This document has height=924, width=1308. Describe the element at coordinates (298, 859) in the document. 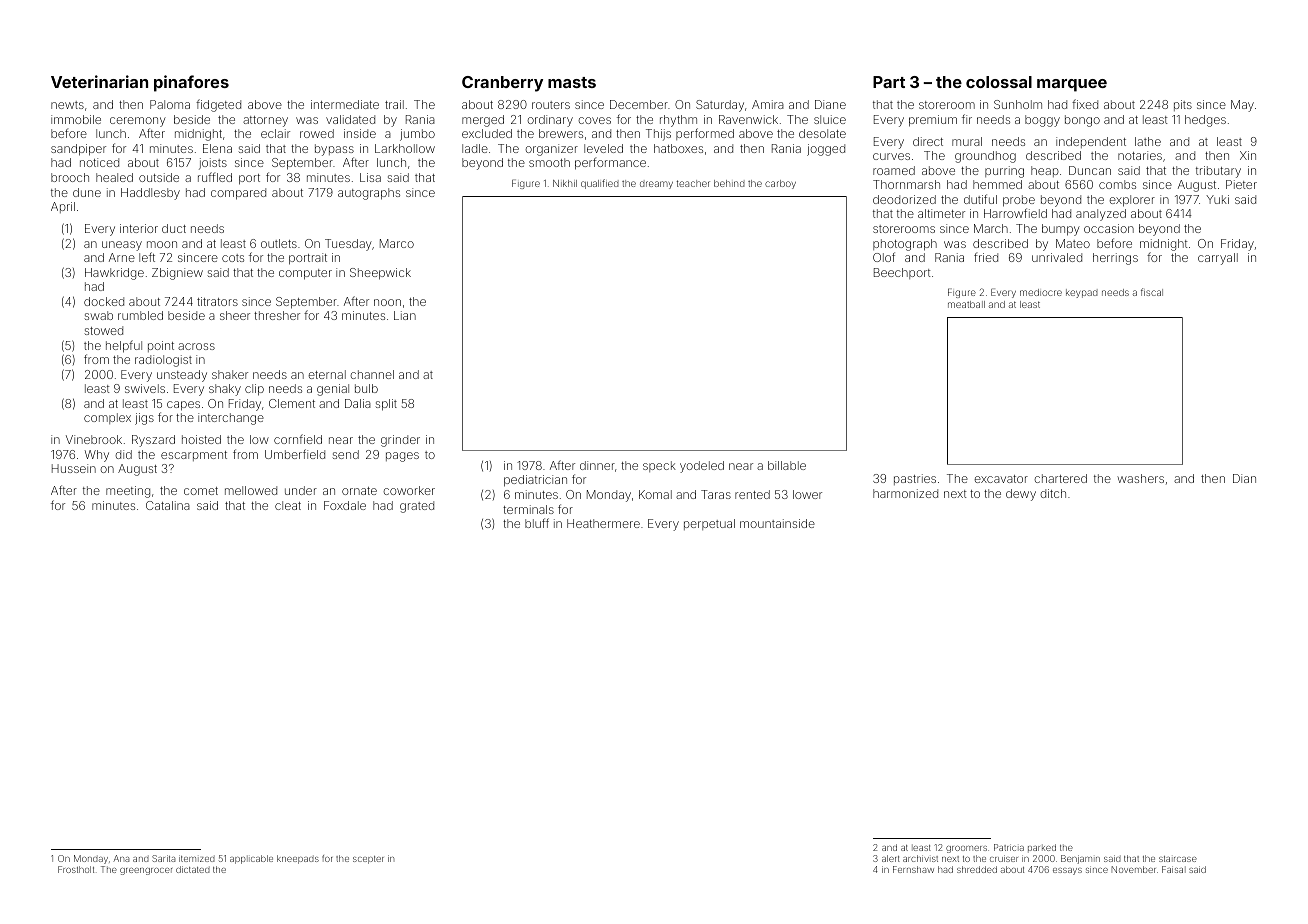

I see `kneepads` at that location.
